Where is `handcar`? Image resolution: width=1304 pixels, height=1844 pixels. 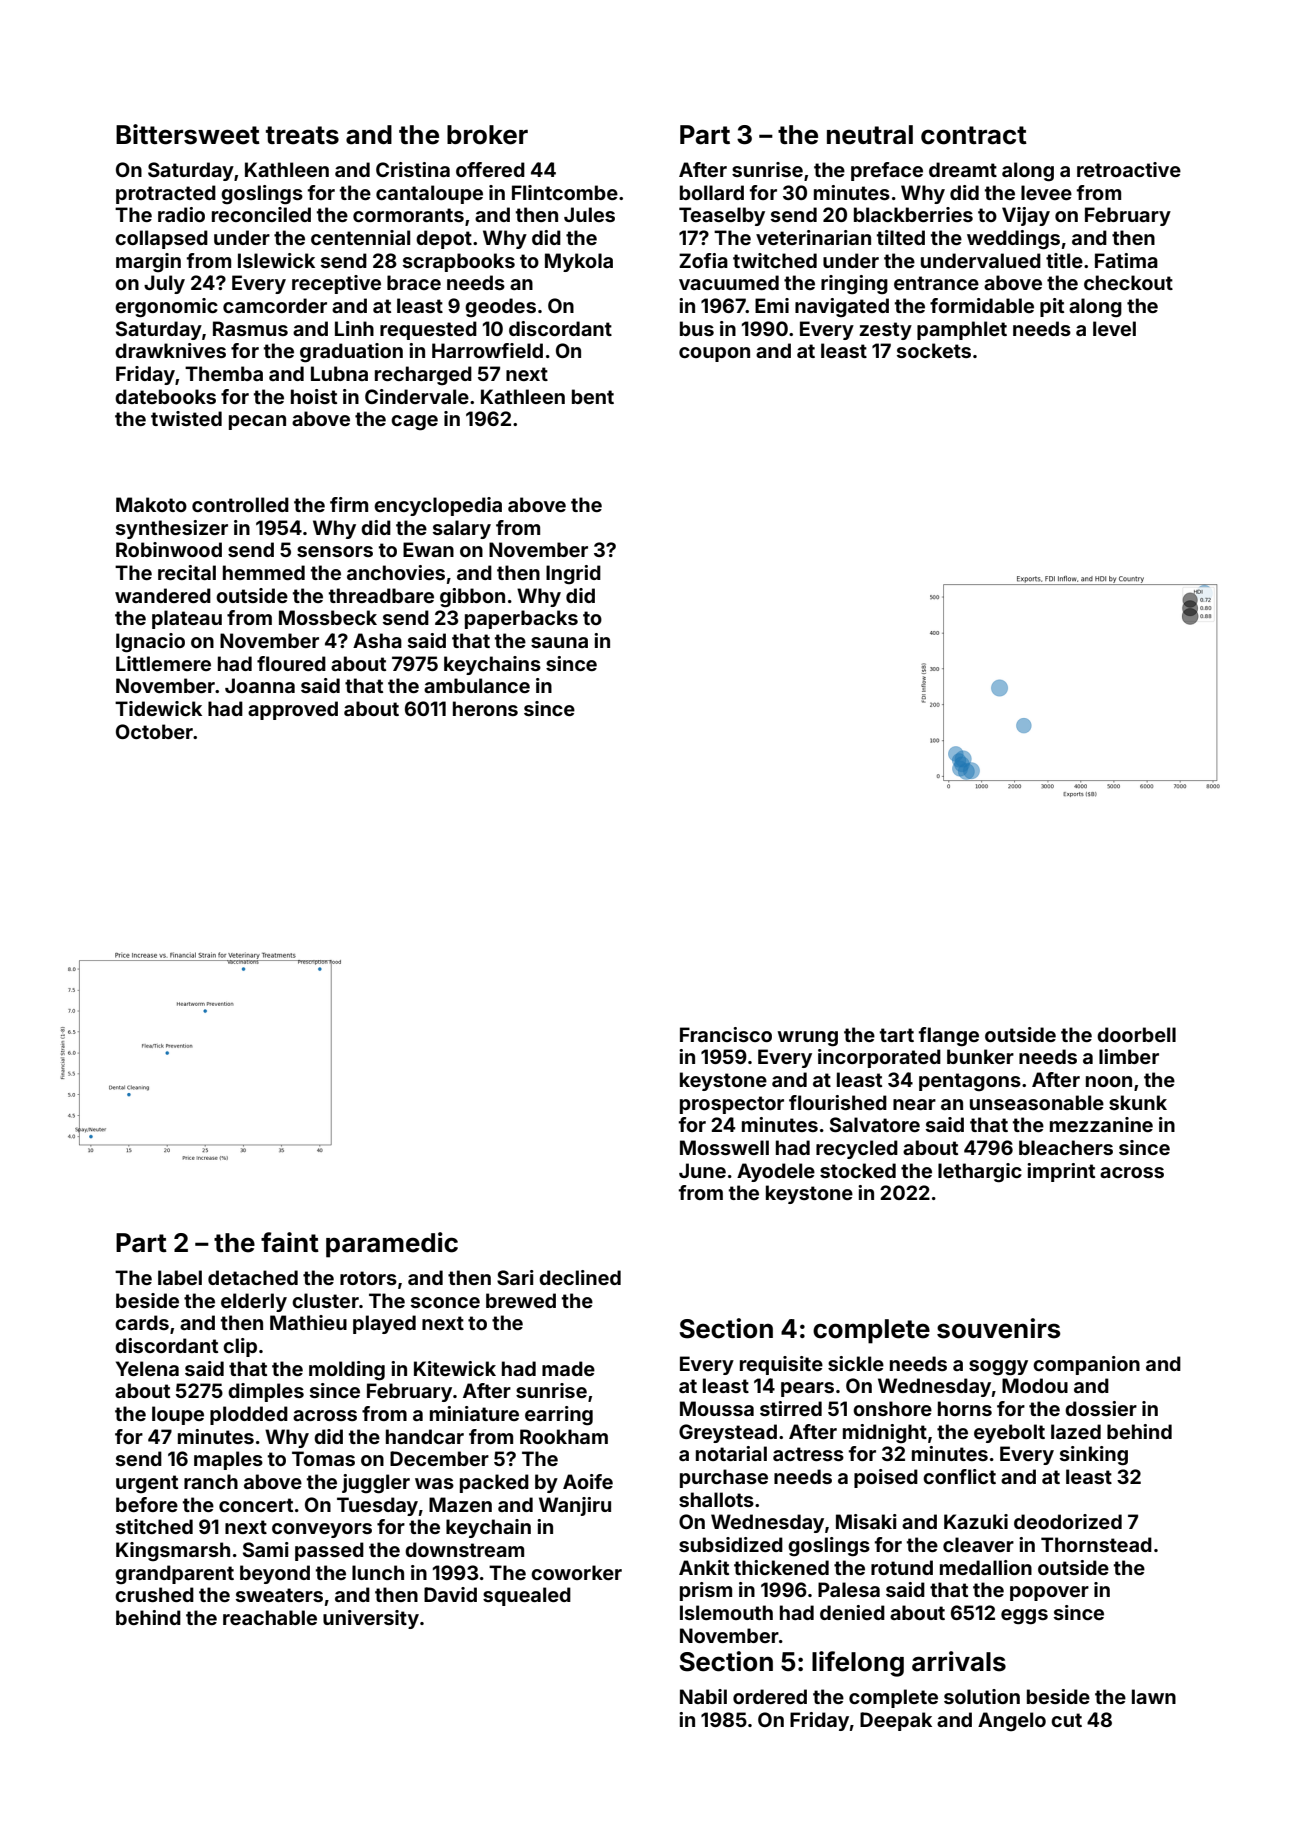 handcar is located at coordinates (425, 1436).
